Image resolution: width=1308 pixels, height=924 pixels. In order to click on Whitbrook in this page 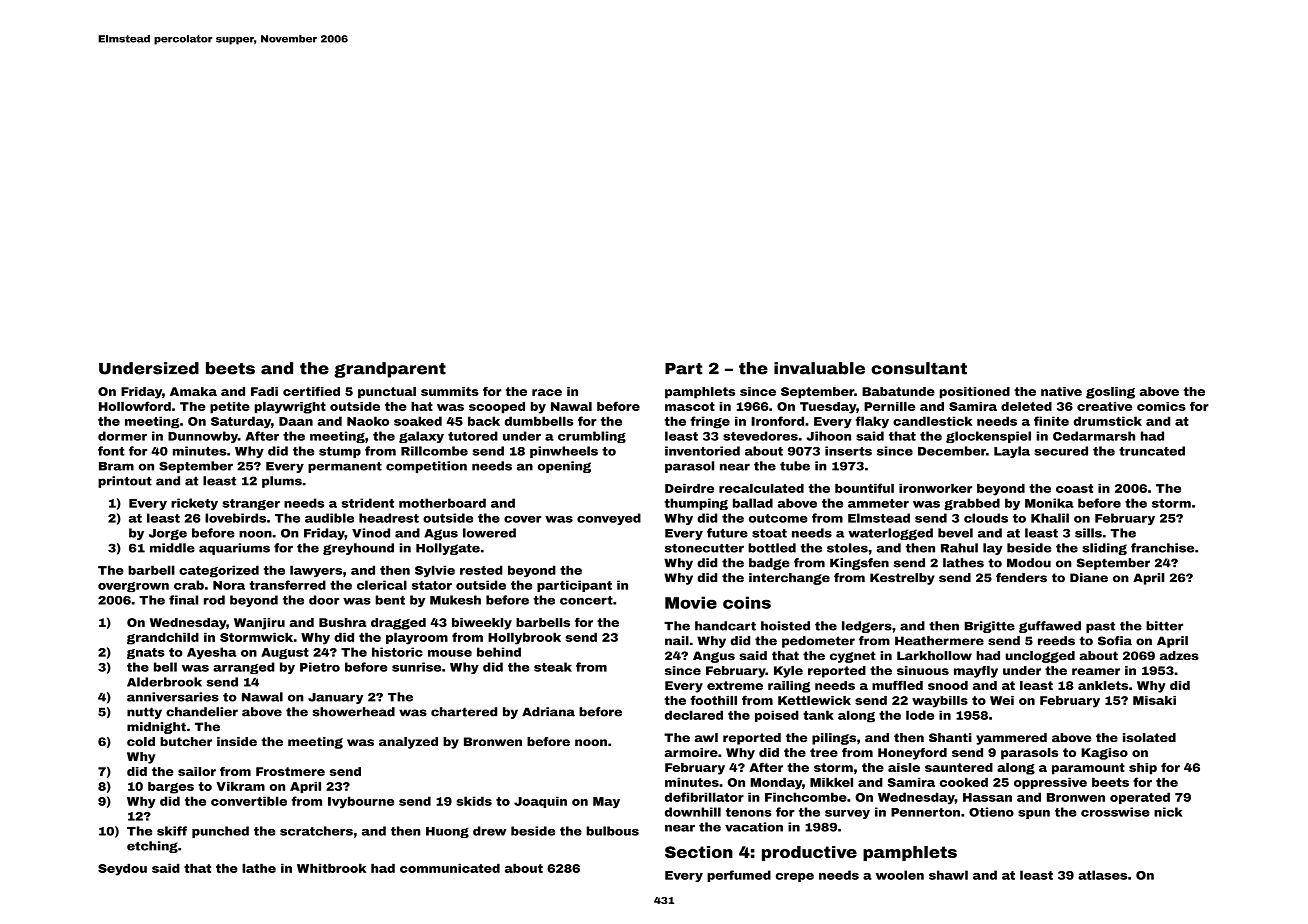, I will do `click(331, 868)`.
